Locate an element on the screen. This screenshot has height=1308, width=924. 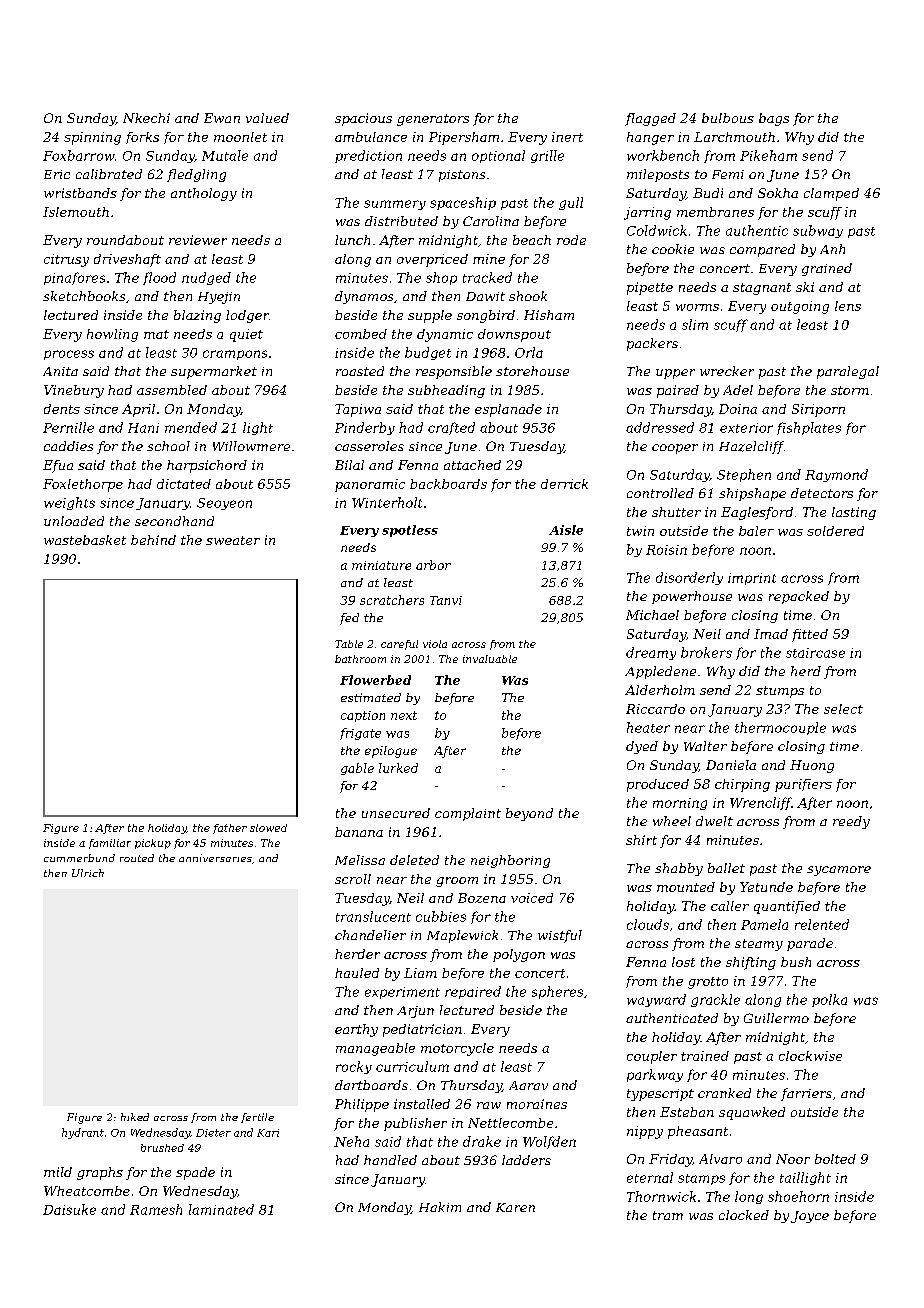
mild is located at coordinates (58, 1172).
